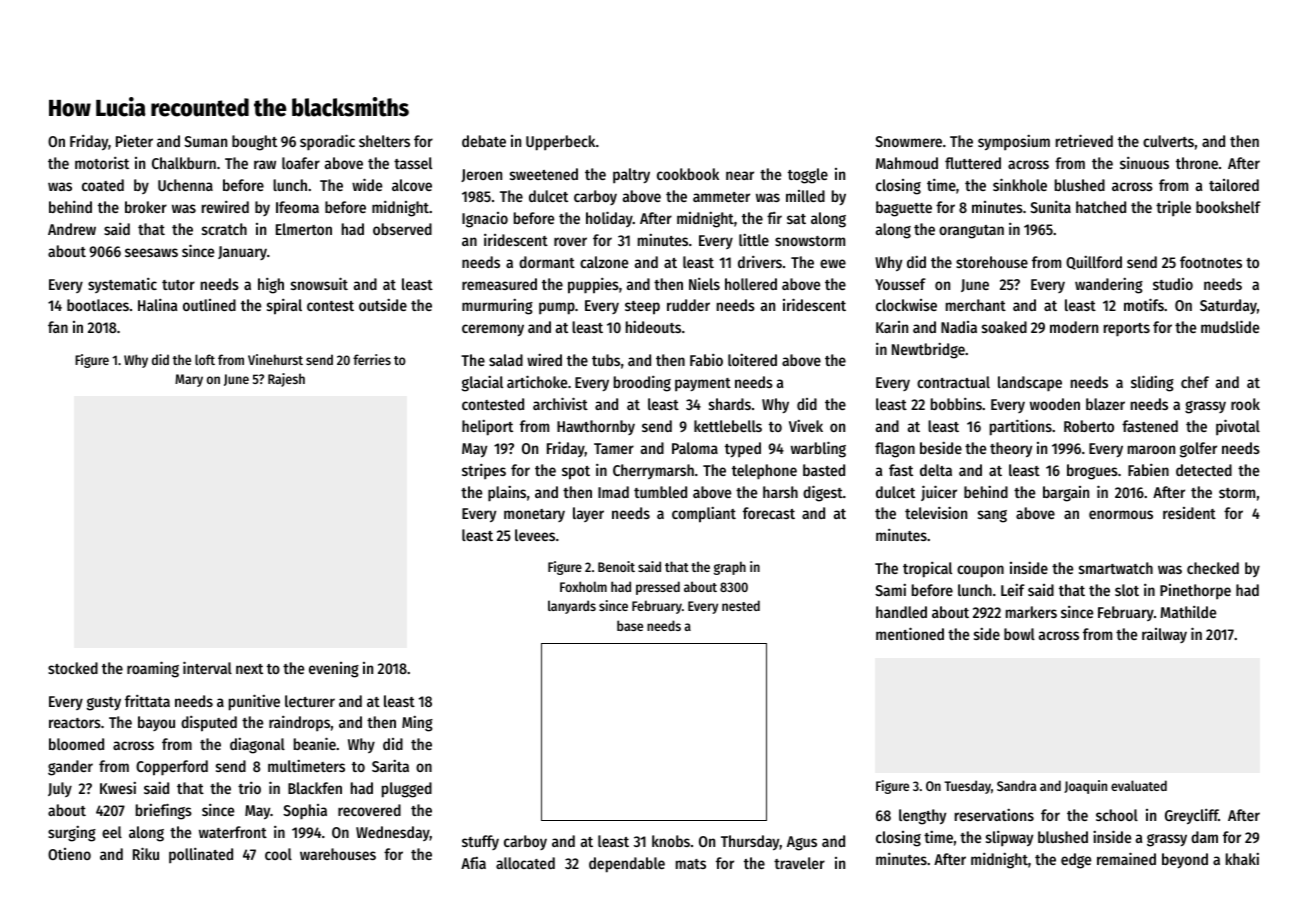 The height and width of the screenshot is (924, 1308). Describe the element at coordinates (407, 790) in the screenshot. I see `plugged` at that location.
